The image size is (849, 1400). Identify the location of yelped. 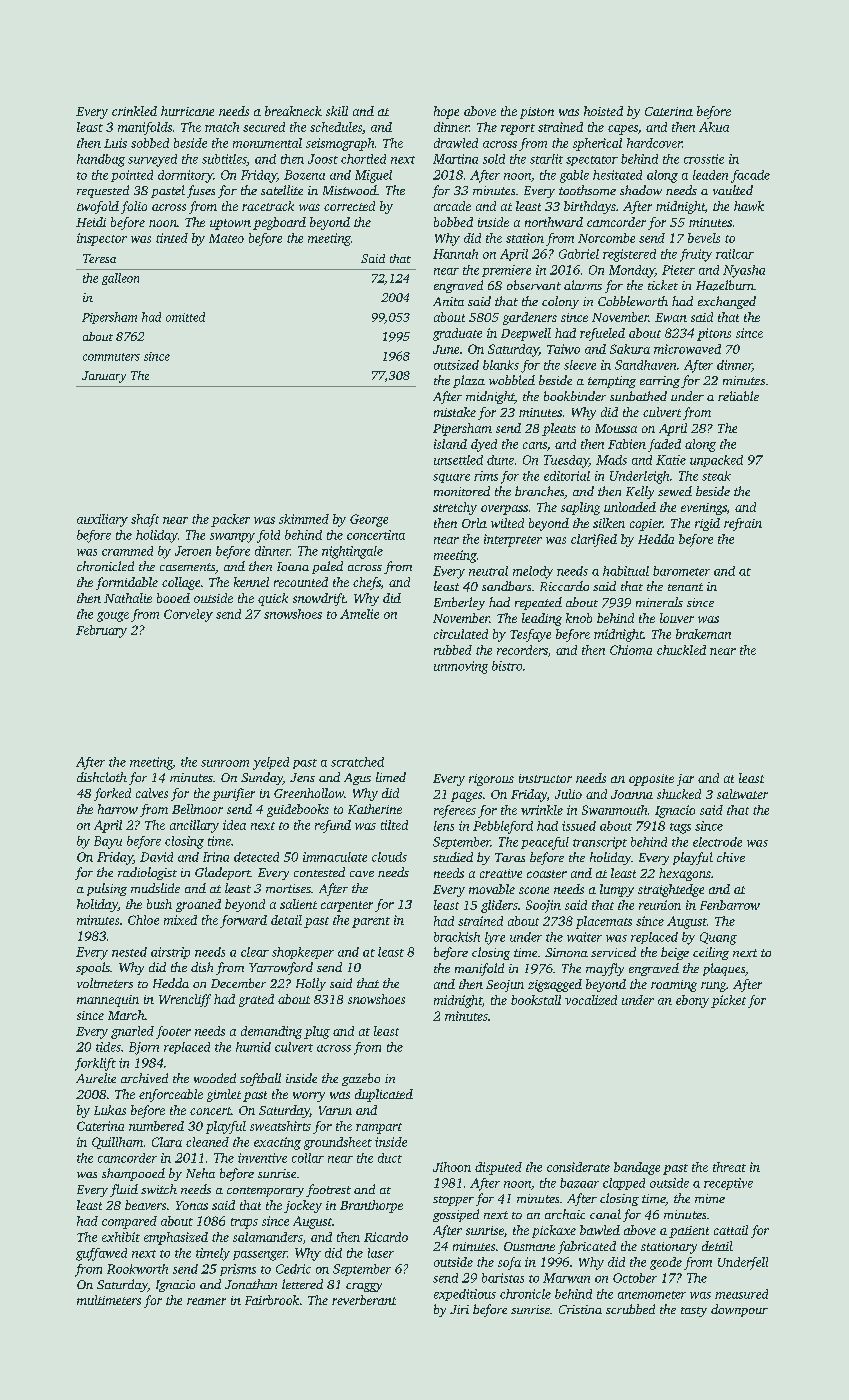
(271, 763).
